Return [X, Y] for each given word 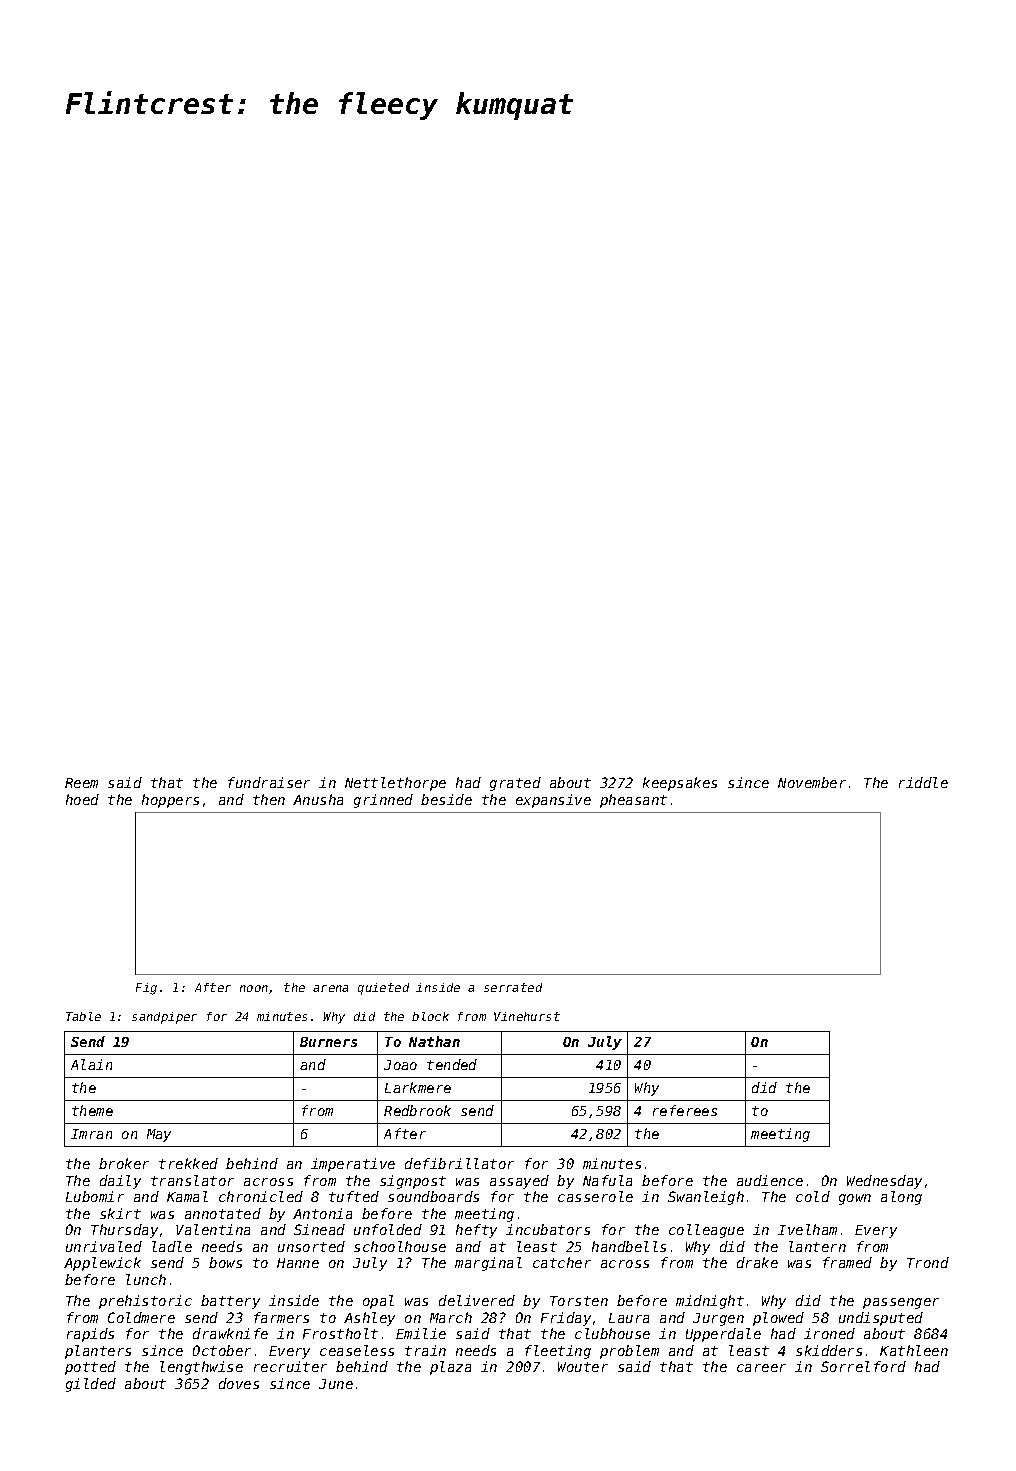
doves [239, 1383]
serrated [513, 987]
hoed [82, 799]
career [761, 1368]
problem [629, 1352]
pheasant [633, 801]
